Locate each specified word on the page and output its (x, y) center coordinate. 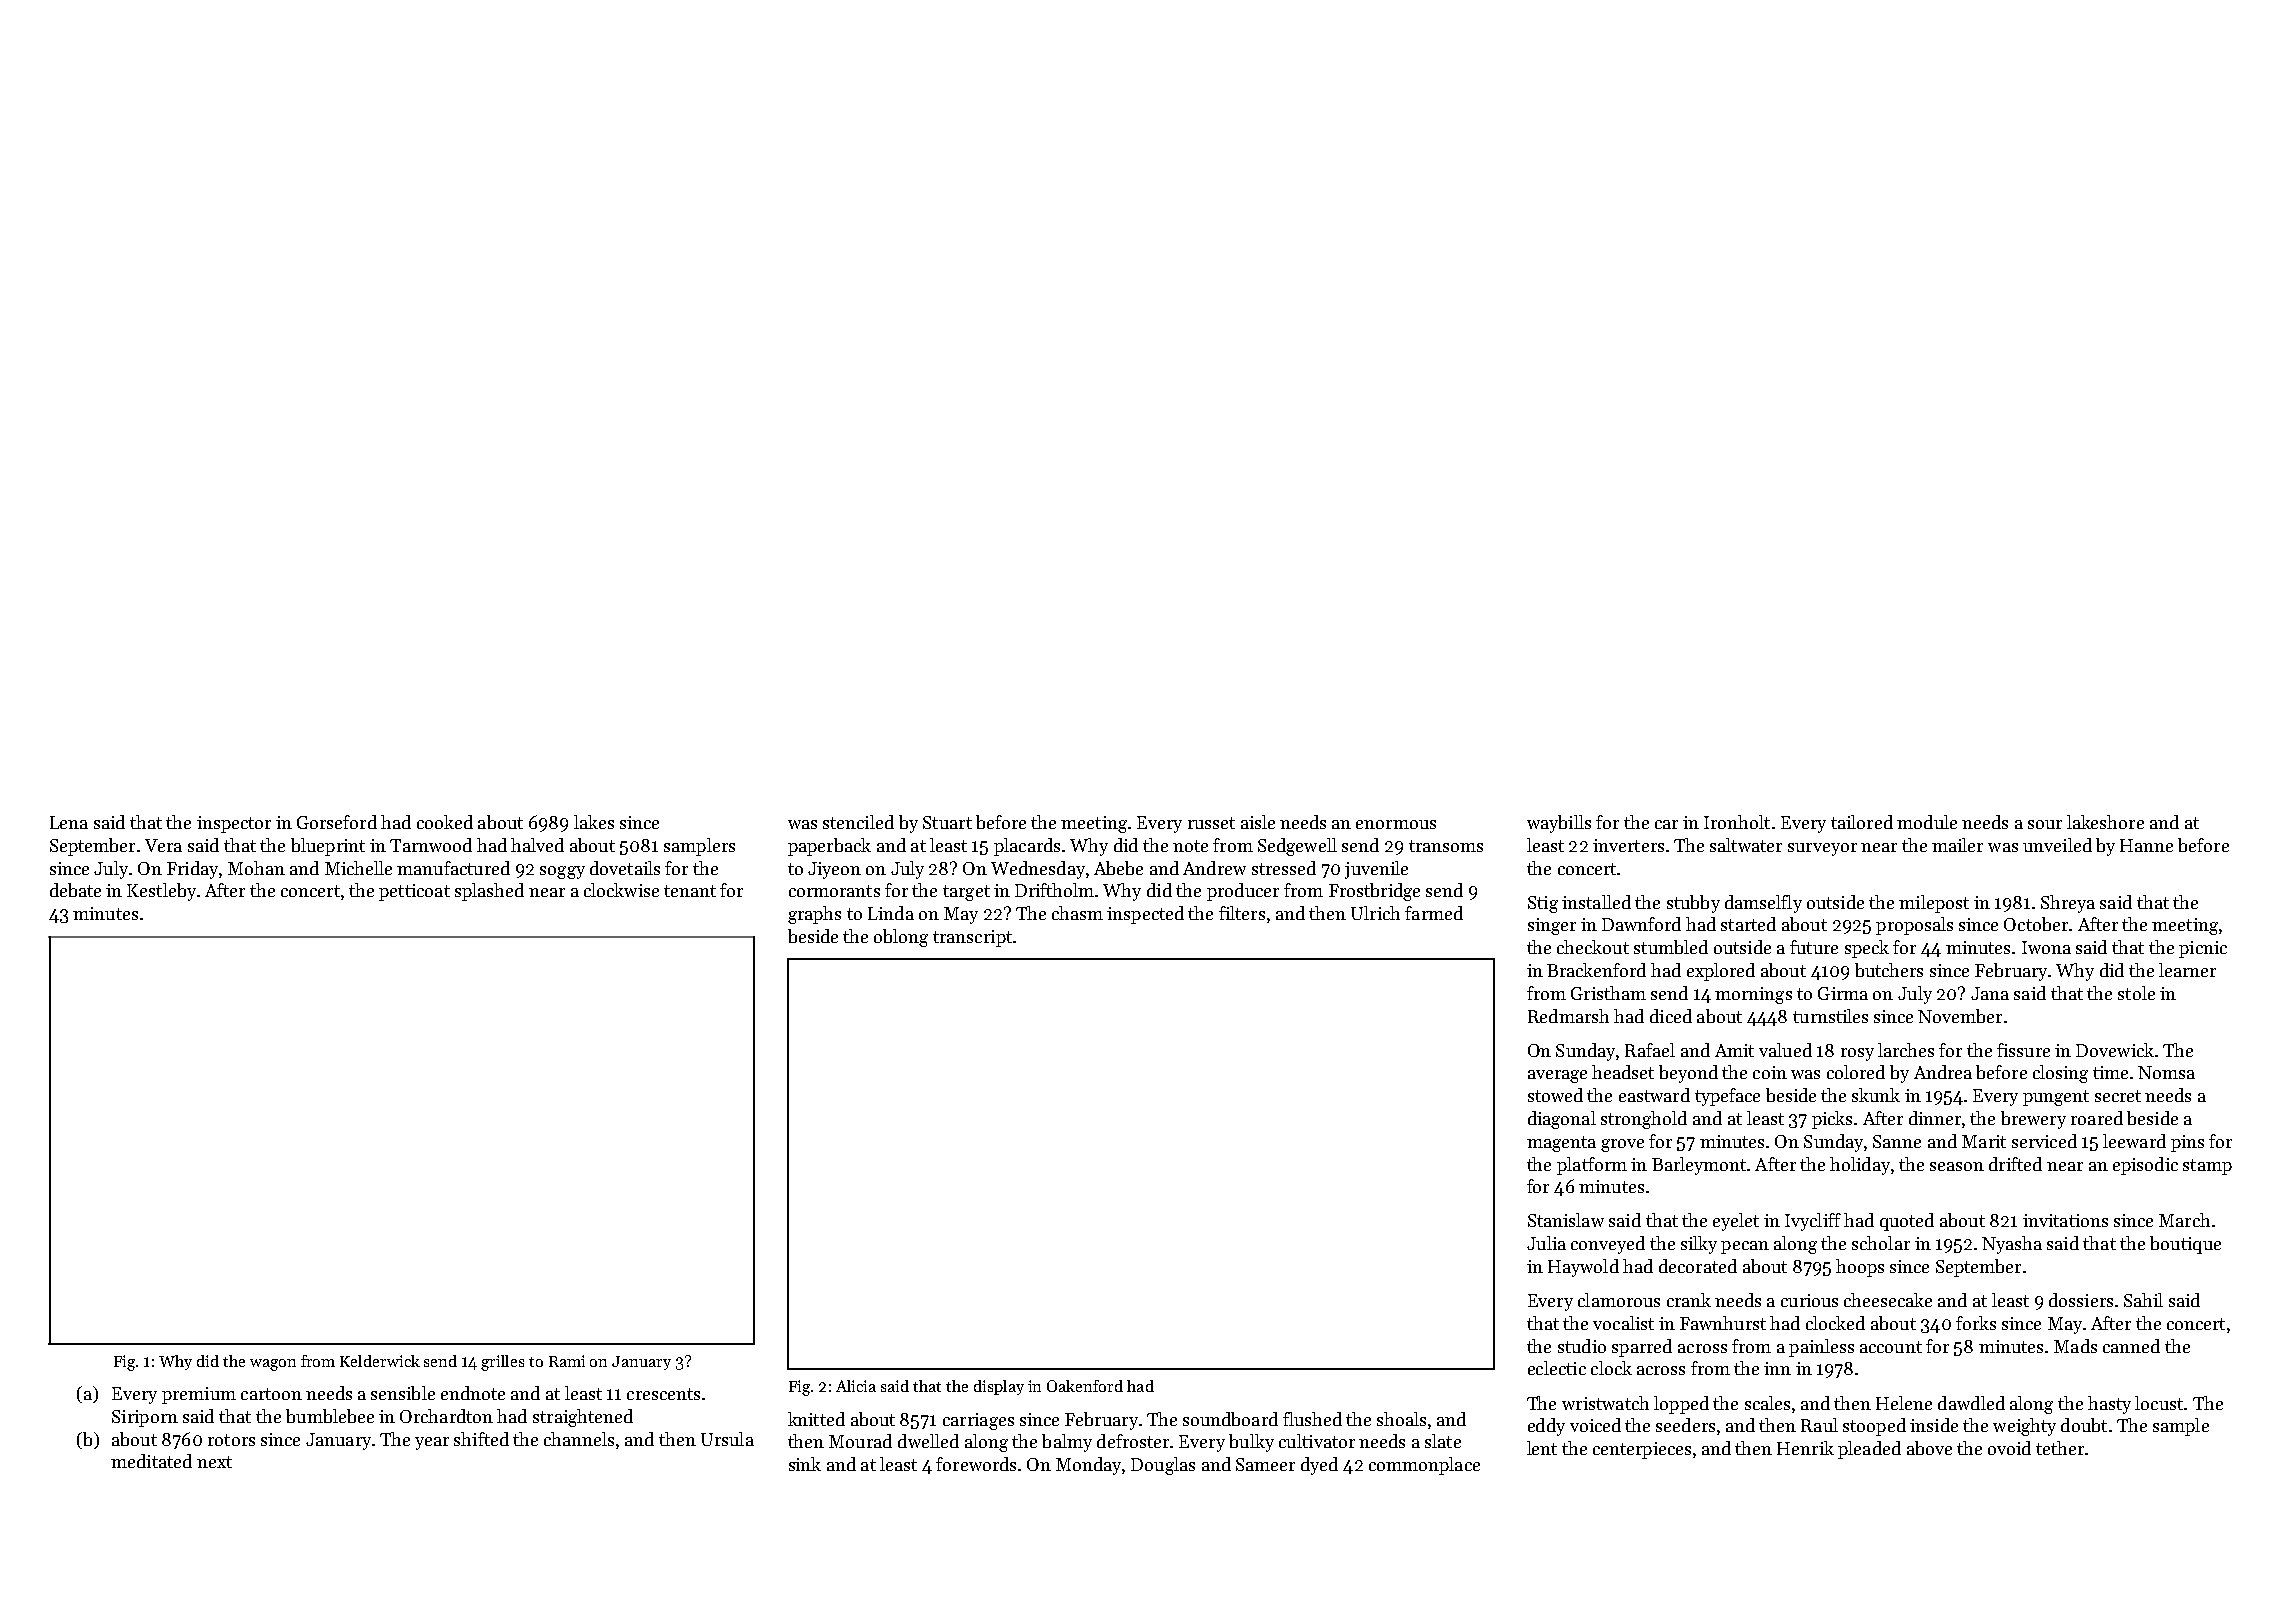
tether (2060, 1448)
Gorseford (337, 822)
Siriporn (145, 1418)
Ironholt (1737, 822)
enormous (1396, 824)
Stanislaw (1566, 1220)
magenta (1561, 1144)
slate (1443, 1441)
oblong (901, 938)
